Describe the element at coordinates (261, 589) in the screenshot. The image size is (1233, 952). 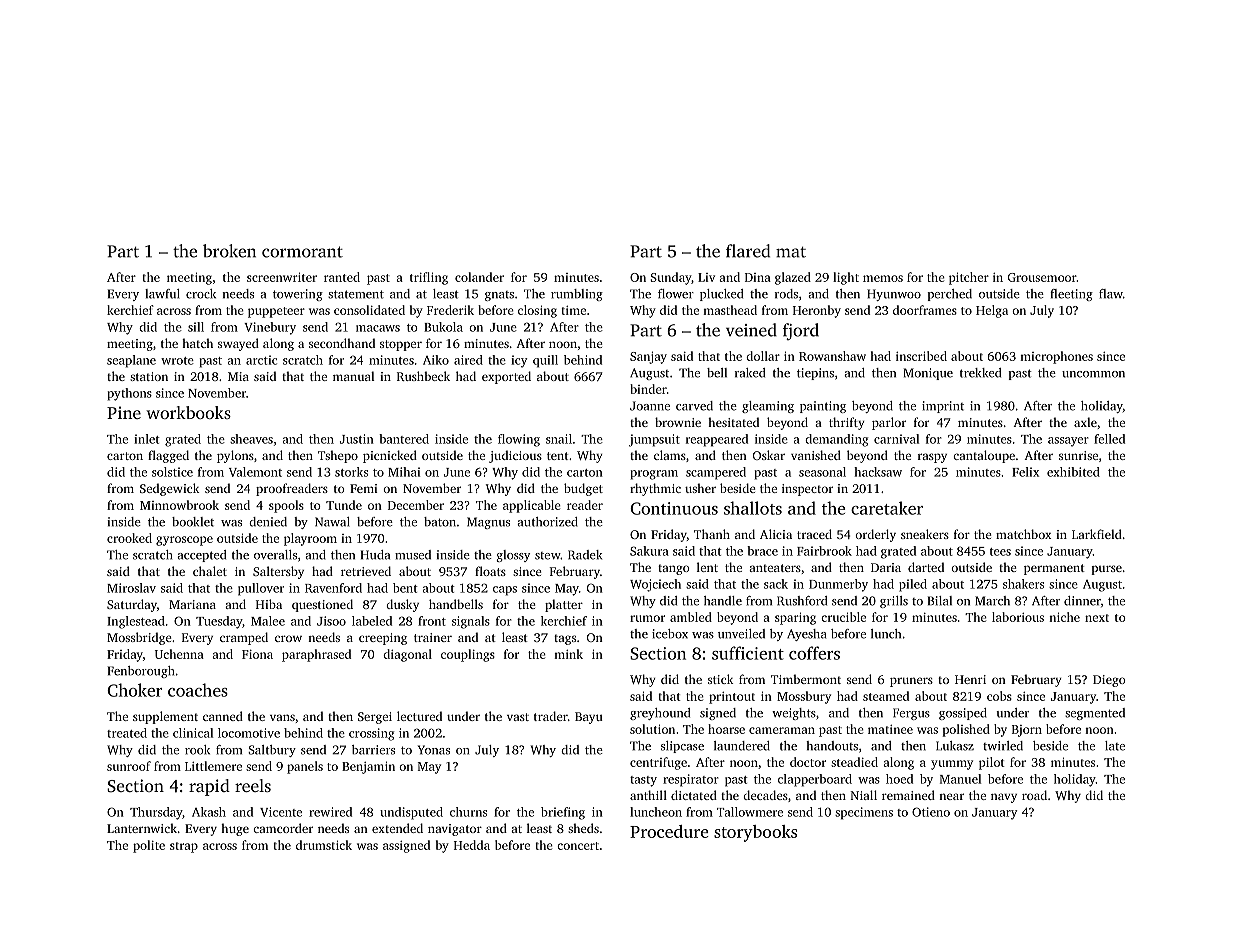
I see `pullover` at that location.
